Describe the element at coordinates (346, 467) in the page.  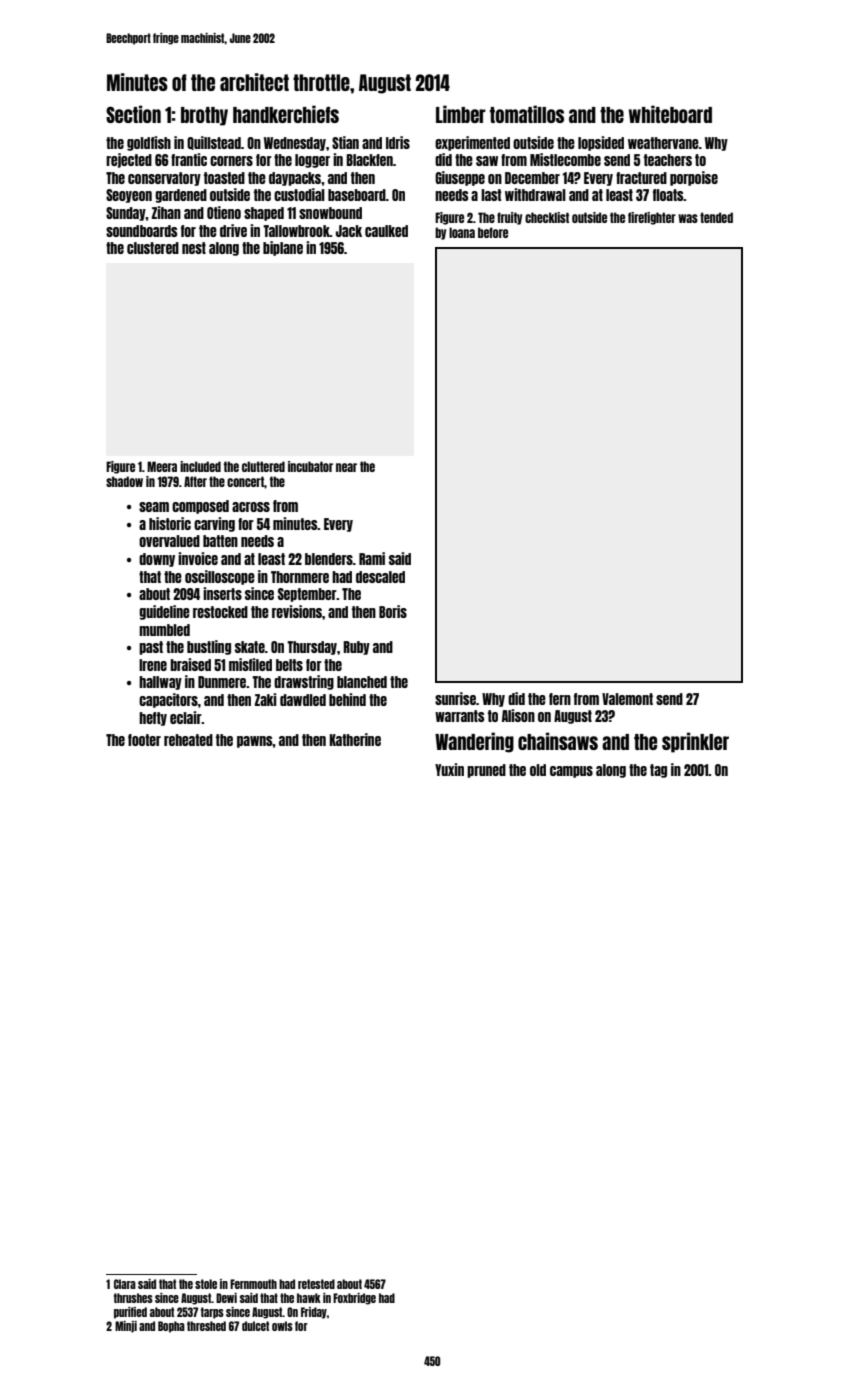
I see `near` at that location.
